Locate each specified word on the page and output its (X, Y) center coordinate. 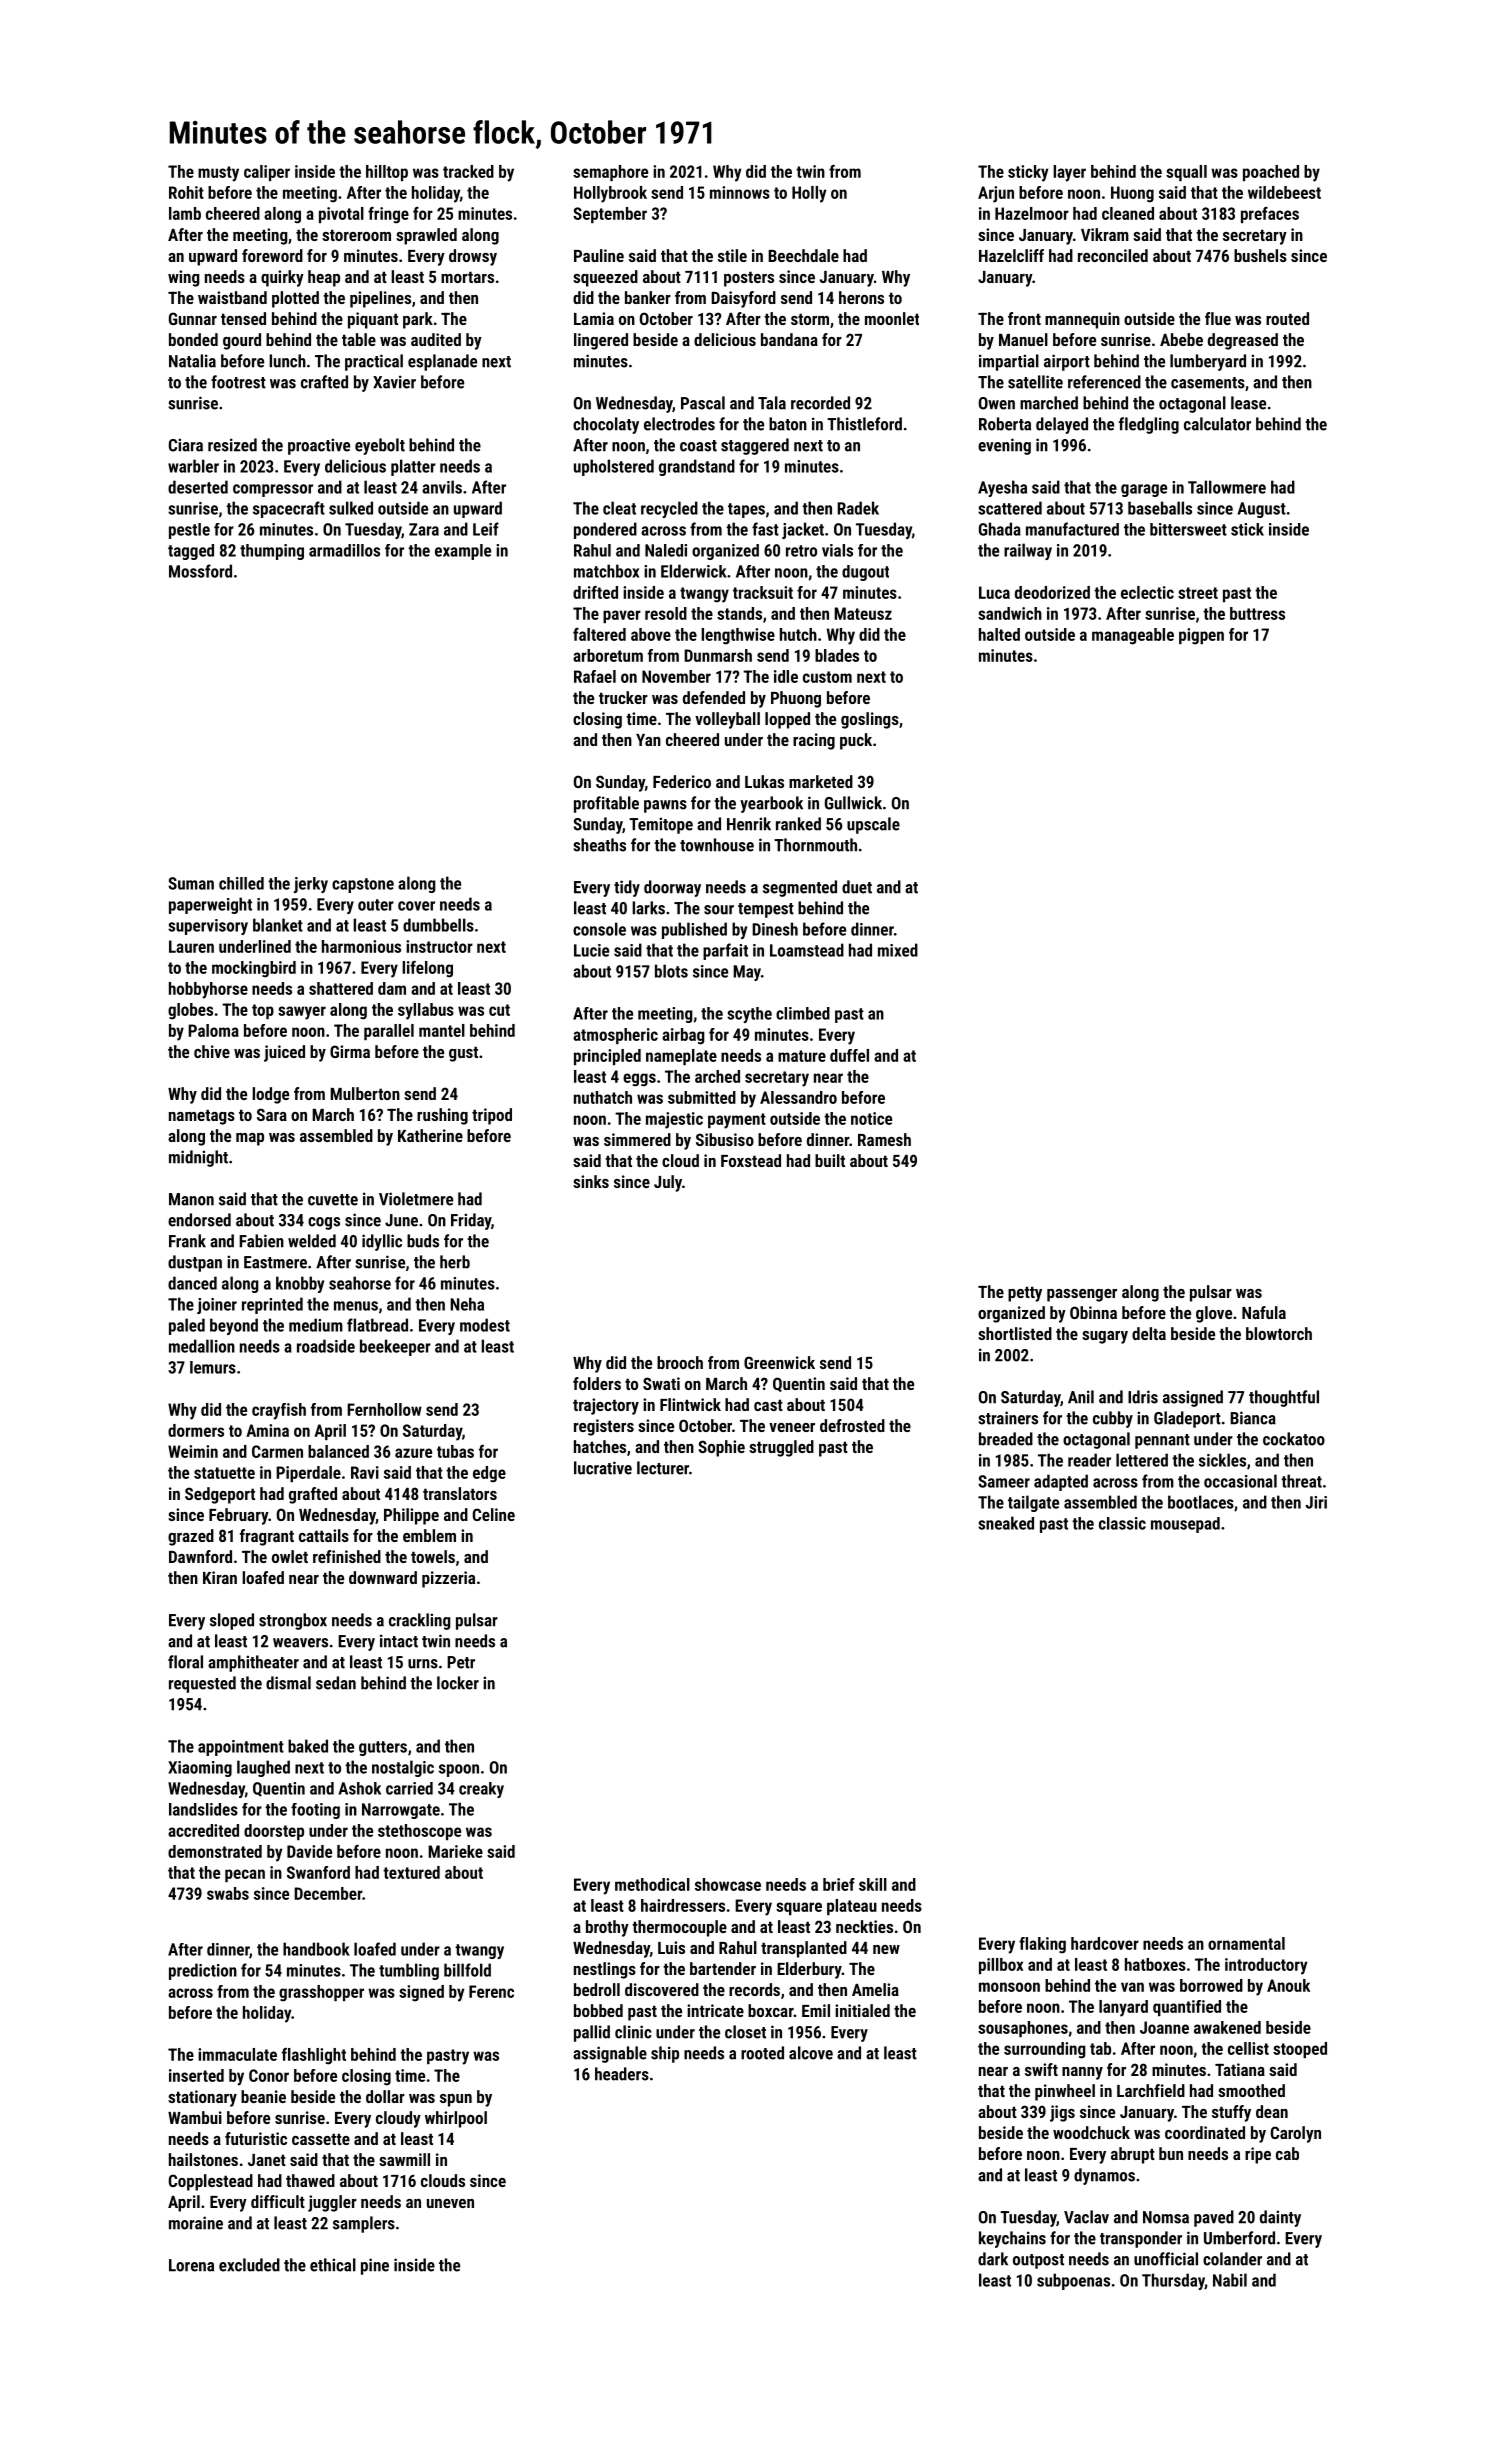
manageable (1133, 636)
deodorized (1052, 592)
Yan (648, 740)
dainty (1280, 2218)
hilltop (387, 173)
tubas (455, 1451)
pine (375, 2266)
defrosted (852, 1425)
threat (1301, 1481)
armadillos (344, 550)
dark (993, 2259)
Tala (772, 403)
